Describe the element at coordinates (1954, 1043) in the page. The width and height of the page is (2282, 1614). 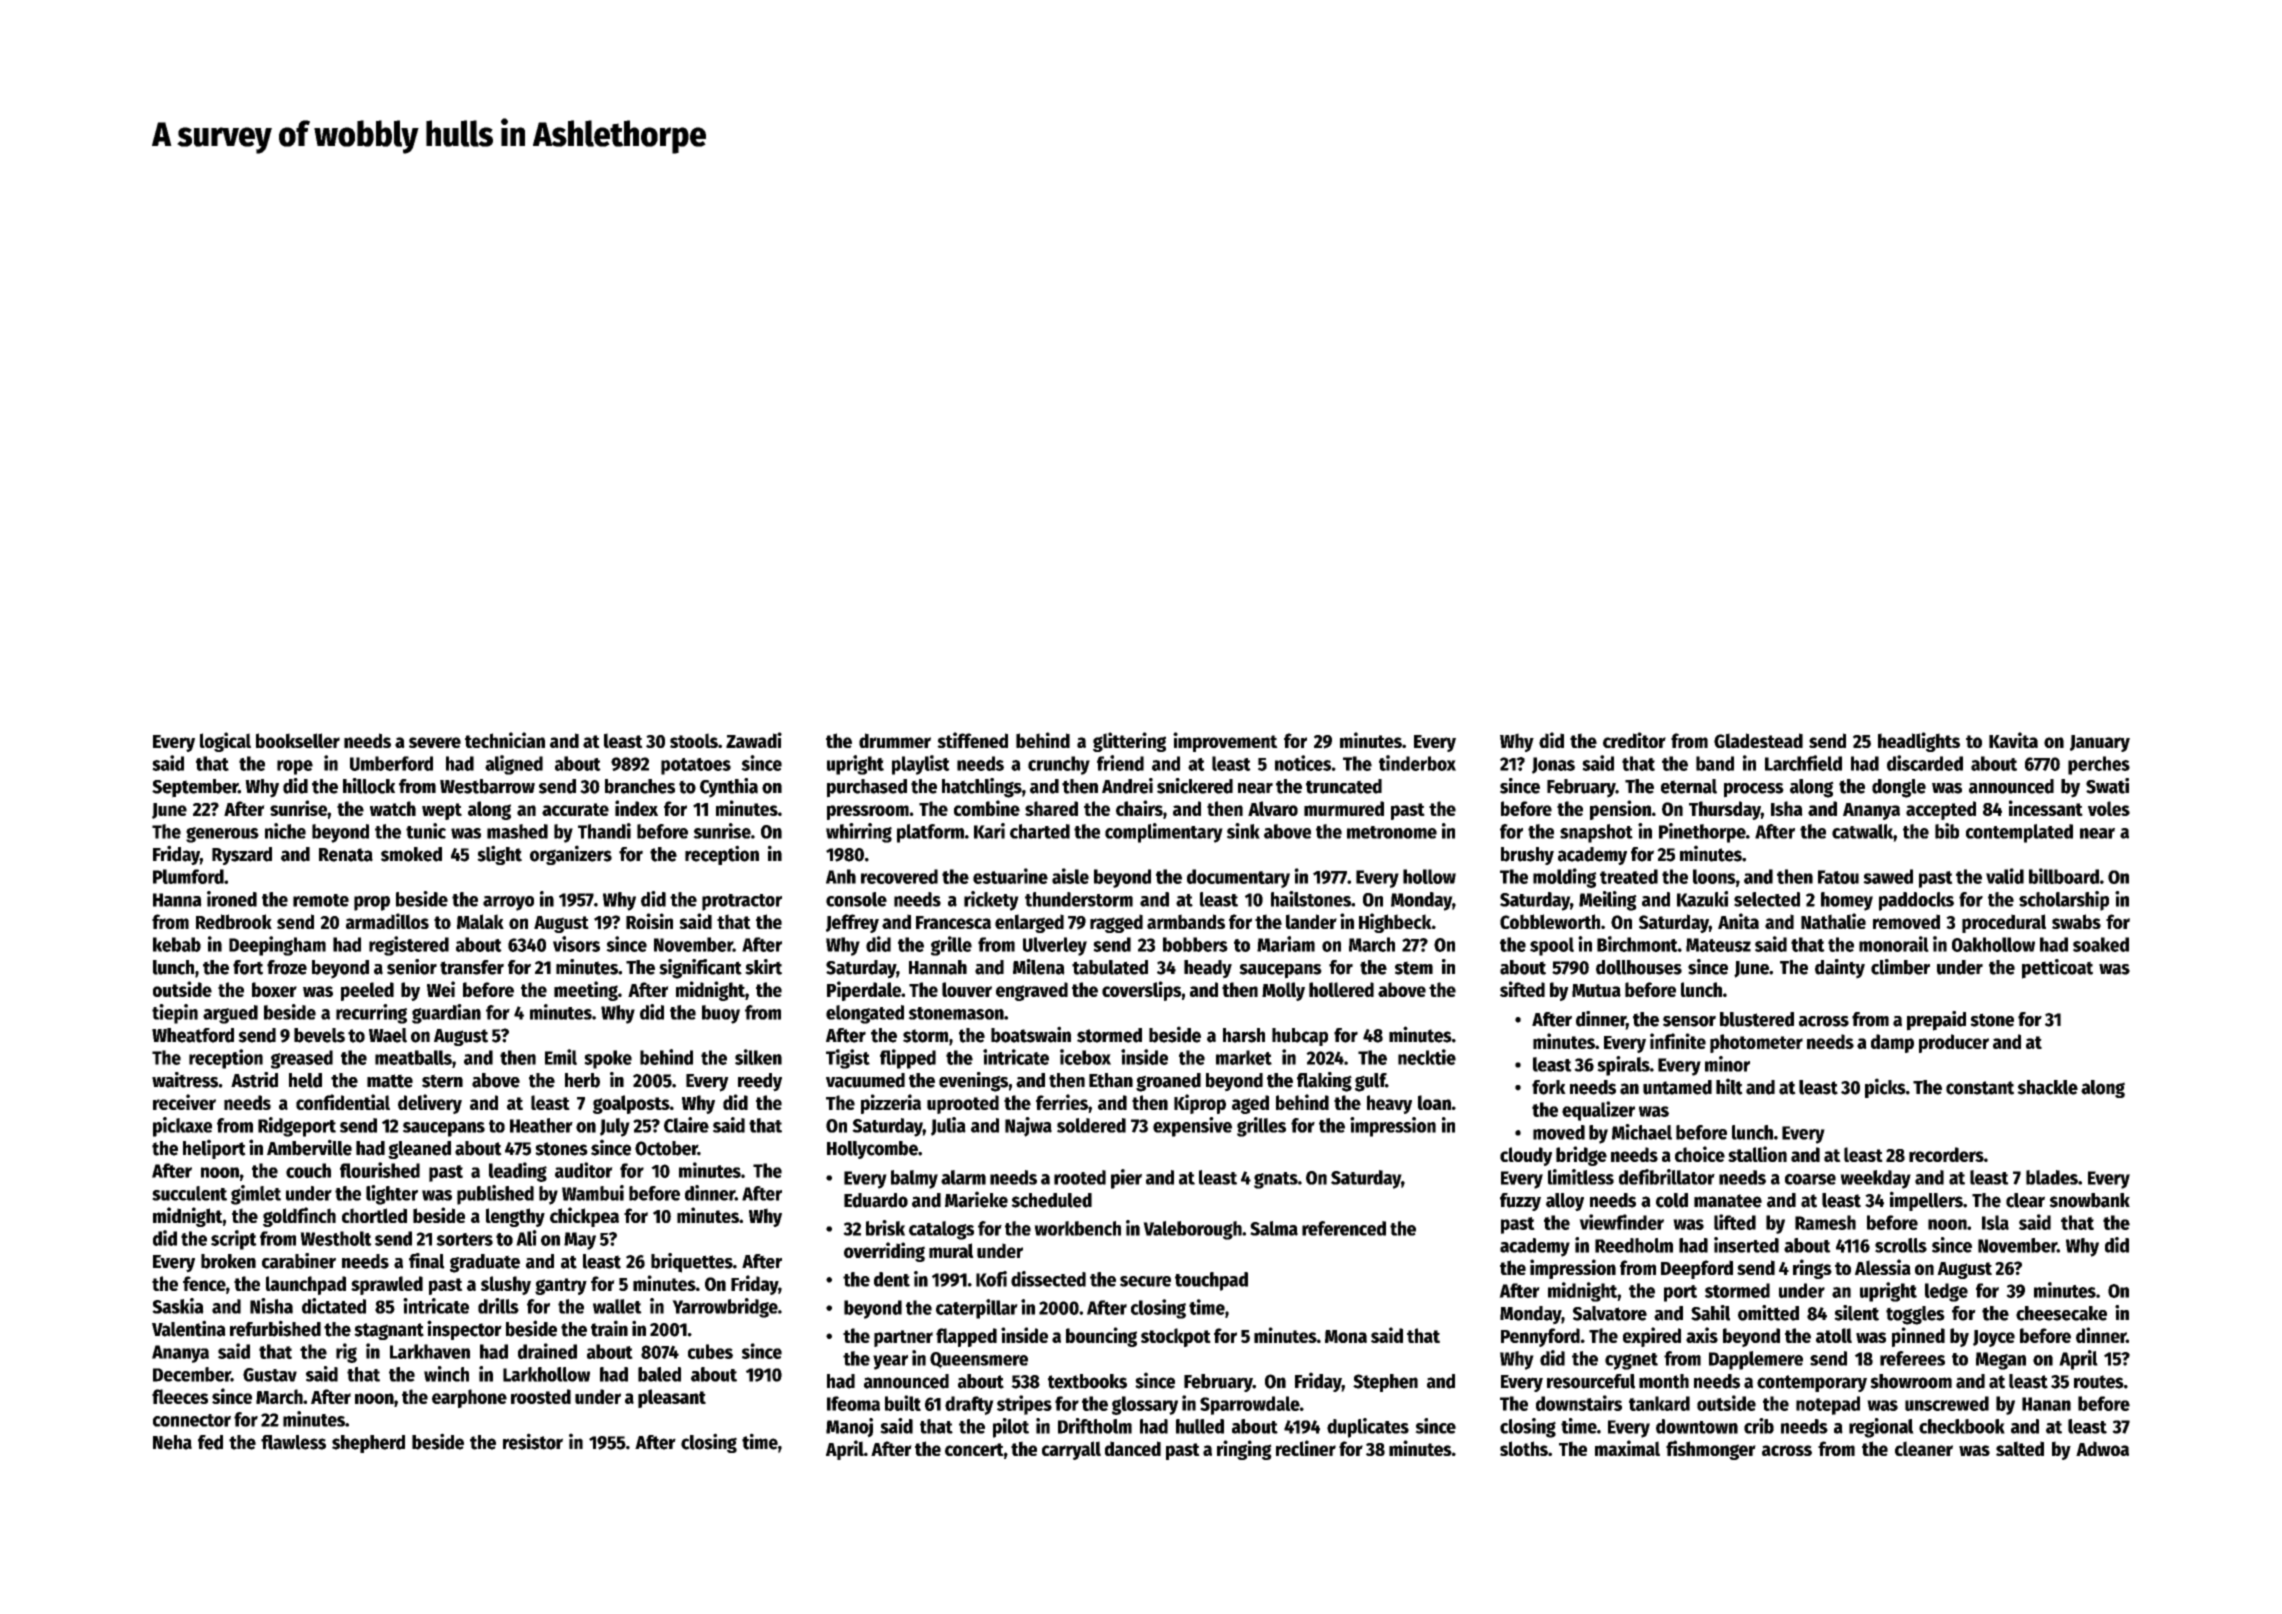
I see `producer` at that location.
